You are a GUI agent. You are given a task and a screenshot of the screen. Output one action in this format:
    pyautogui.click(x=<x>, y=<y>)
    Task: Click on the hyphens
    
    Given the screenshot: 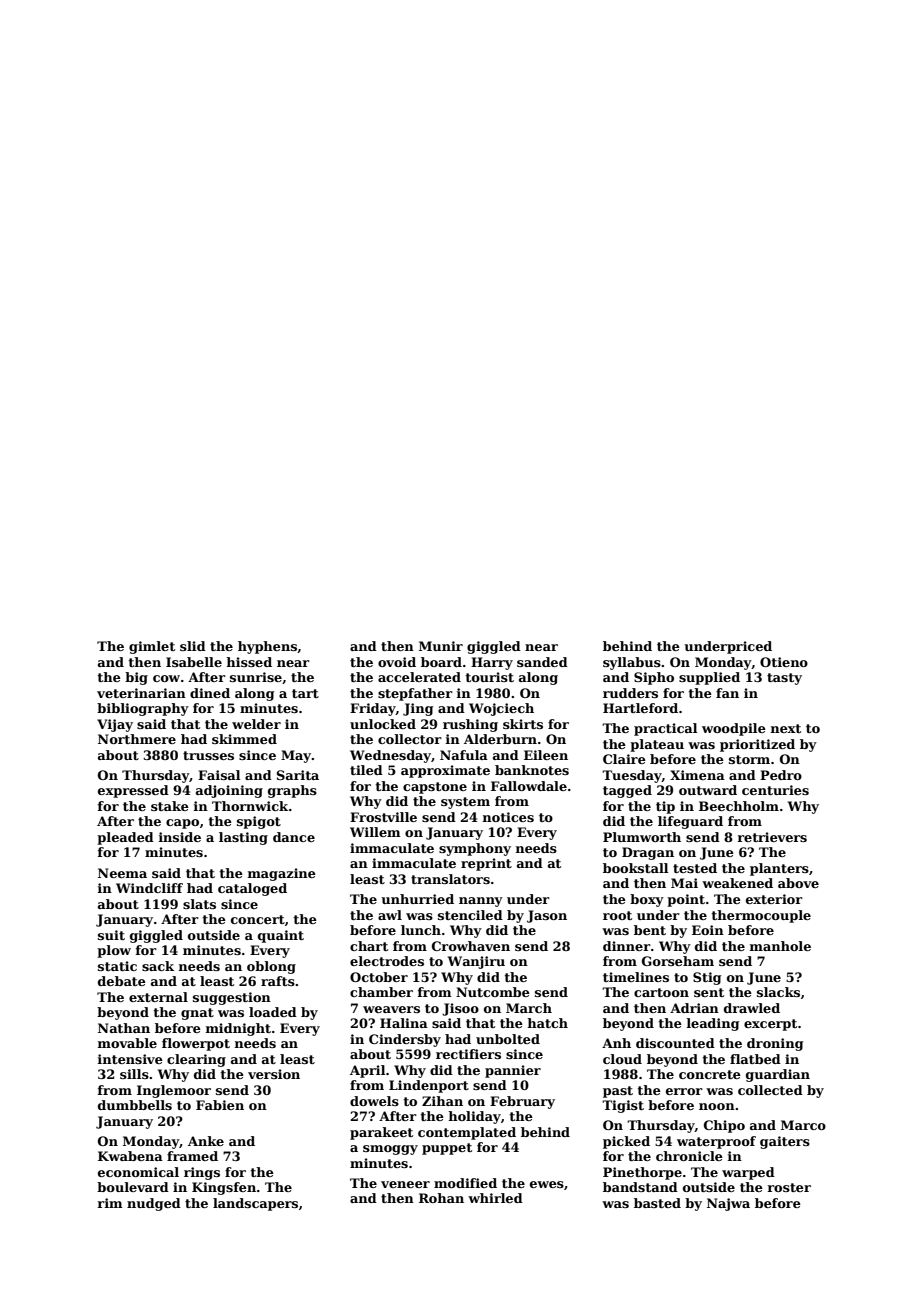 What is the action you would take?
    pyautogui.click(x=267, y=647)
